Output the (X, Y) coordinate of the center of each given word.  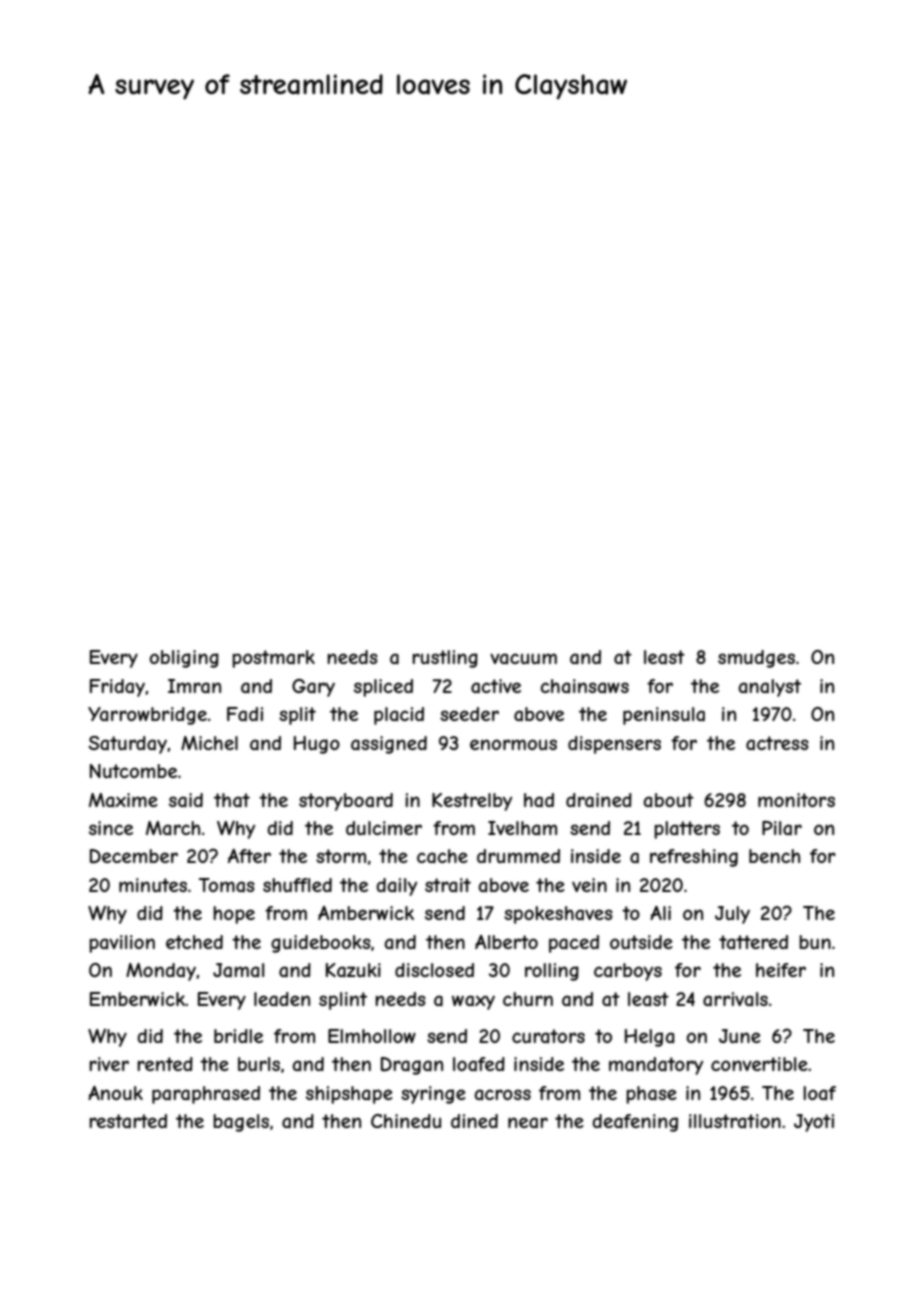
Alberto (506, 942)
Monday (161, 972)
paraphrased (206, 1095)
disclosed (434, 970)
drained (599, 800)
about (668, 800)
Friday (117, 688)
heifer (781, 970)
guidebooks (321, 944)
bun (815, 942)
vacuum (523, 658)
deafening (635, 1123)
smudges (756, 659)
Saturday (127, 745)
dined (474, 1121)
